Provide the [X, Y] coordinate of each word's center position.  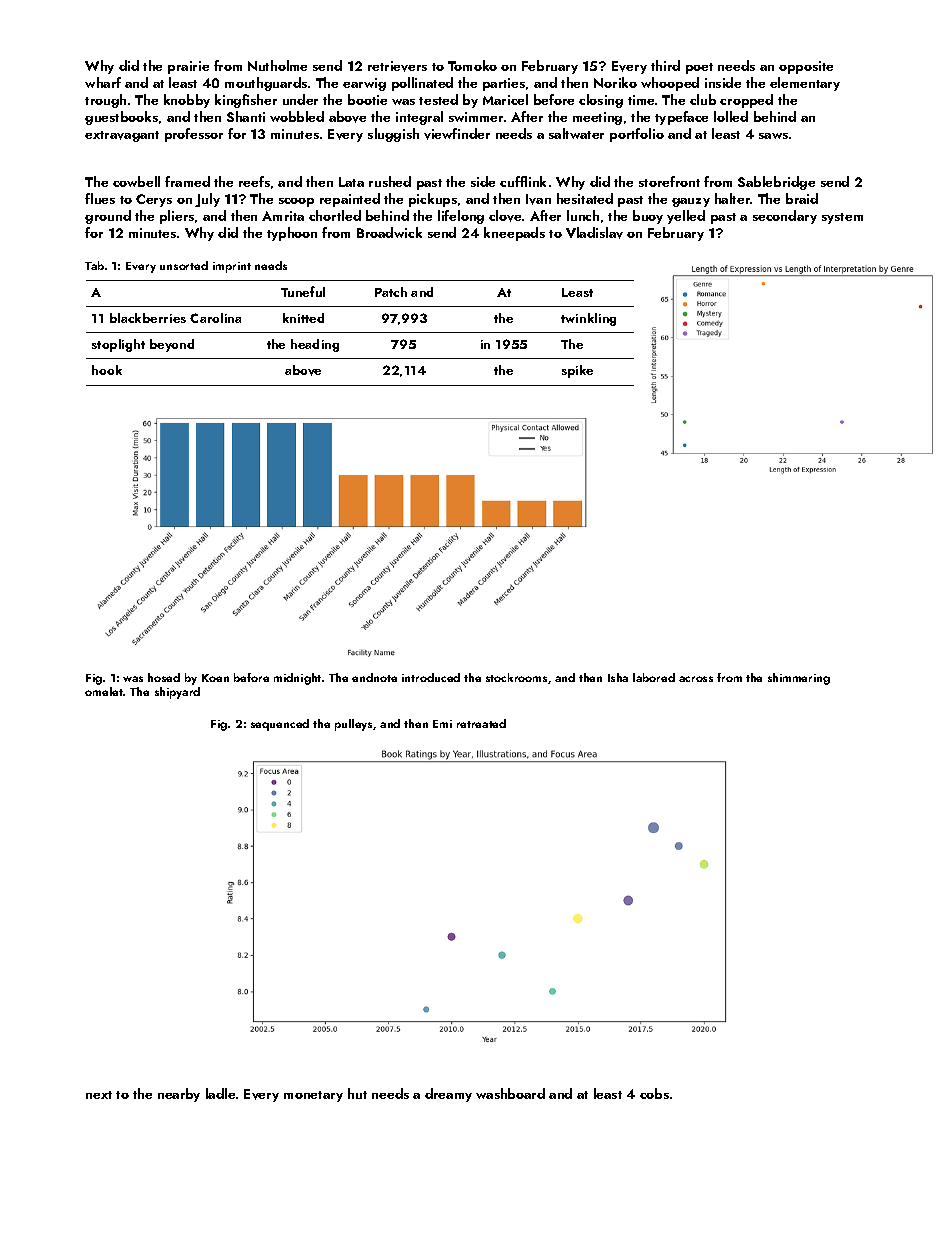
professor [194, 135]
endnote [374, 677]
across [696, 679]
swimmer [476, 117]
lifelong [461, 217]
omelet [104, 691]
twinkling [588, 319]
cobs [654, 1093]
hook [107, 370]
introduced [431, 677]
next [99, 1095]
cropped [746, 101]
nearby [179, 1095]
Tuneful [303, 291]
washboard [510, 1093]
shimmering [799, 679]
